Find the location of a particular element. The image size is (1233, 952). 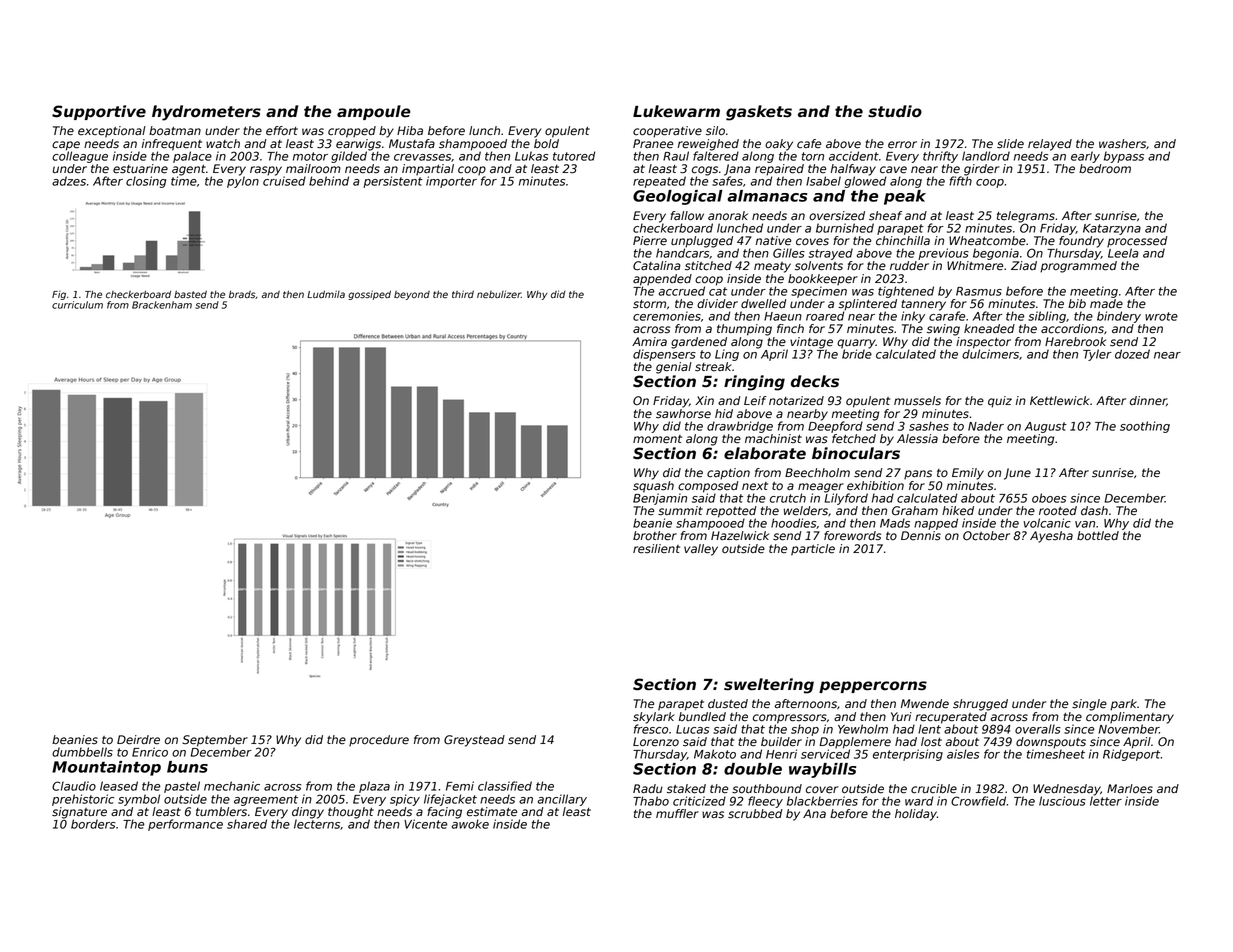

Deirdre is located at coordinates (138, 740).
